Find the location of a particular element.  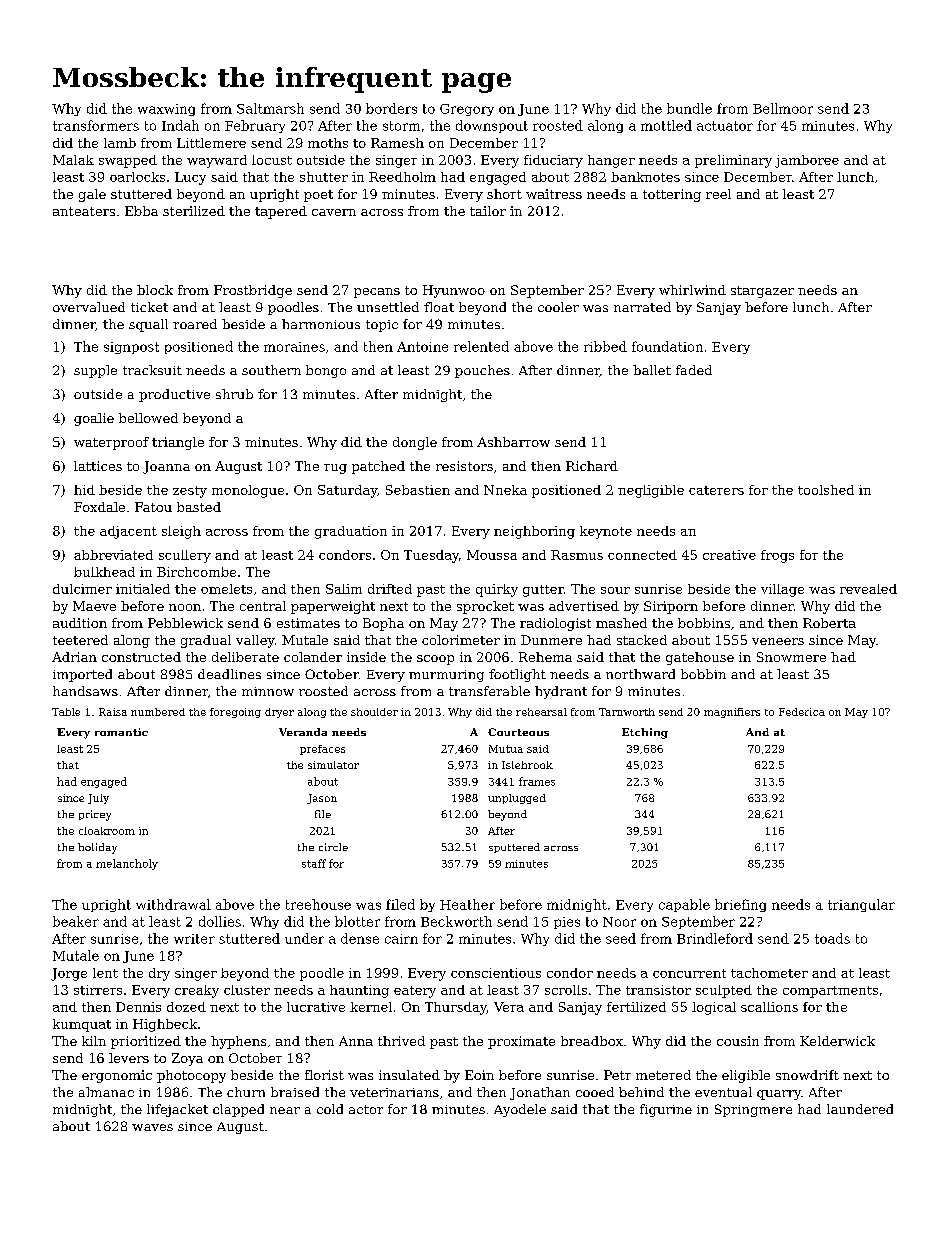

capable is located at coordinates (684, 905).
